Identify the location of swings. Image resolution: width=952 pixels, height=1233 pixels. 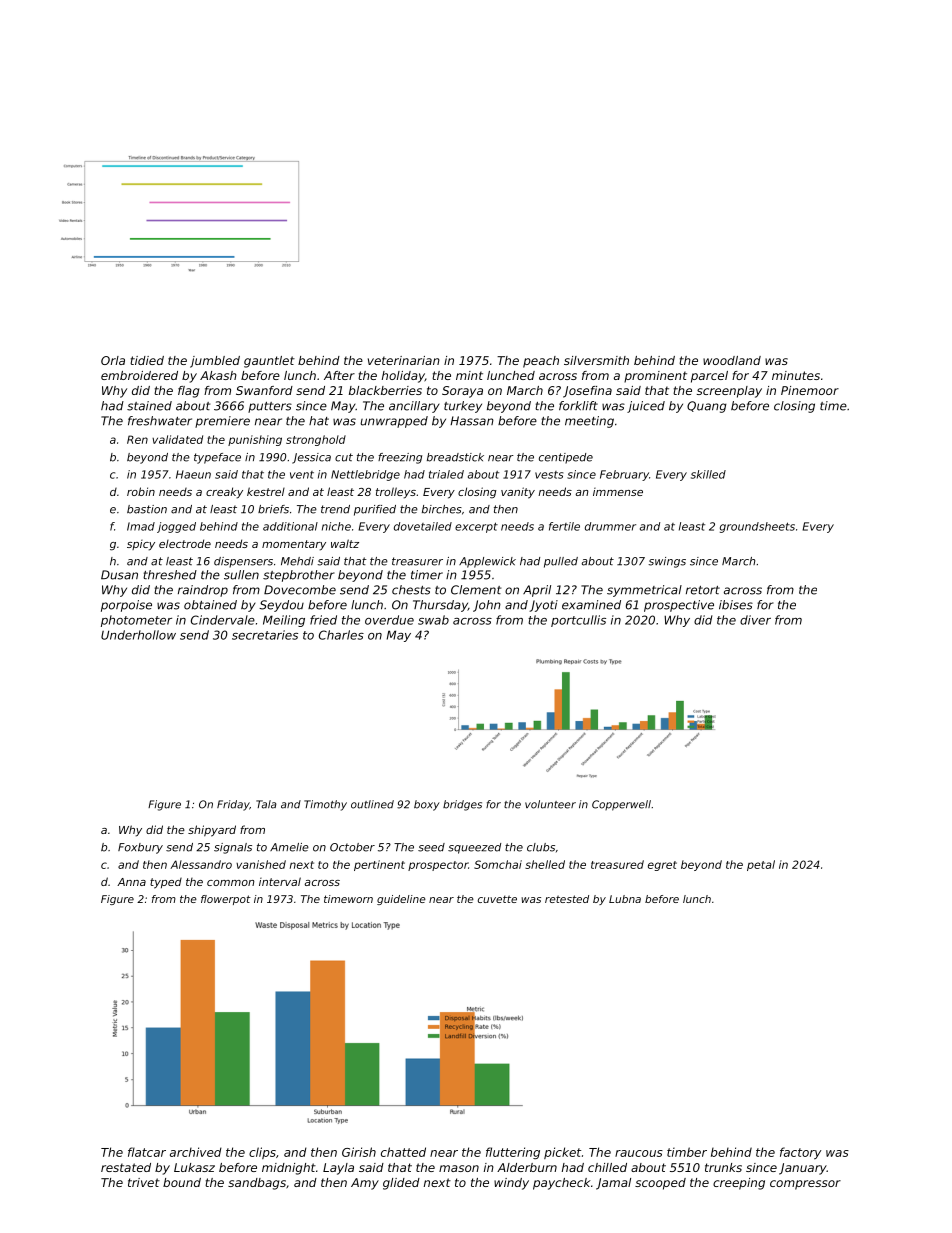
(667, 562).
